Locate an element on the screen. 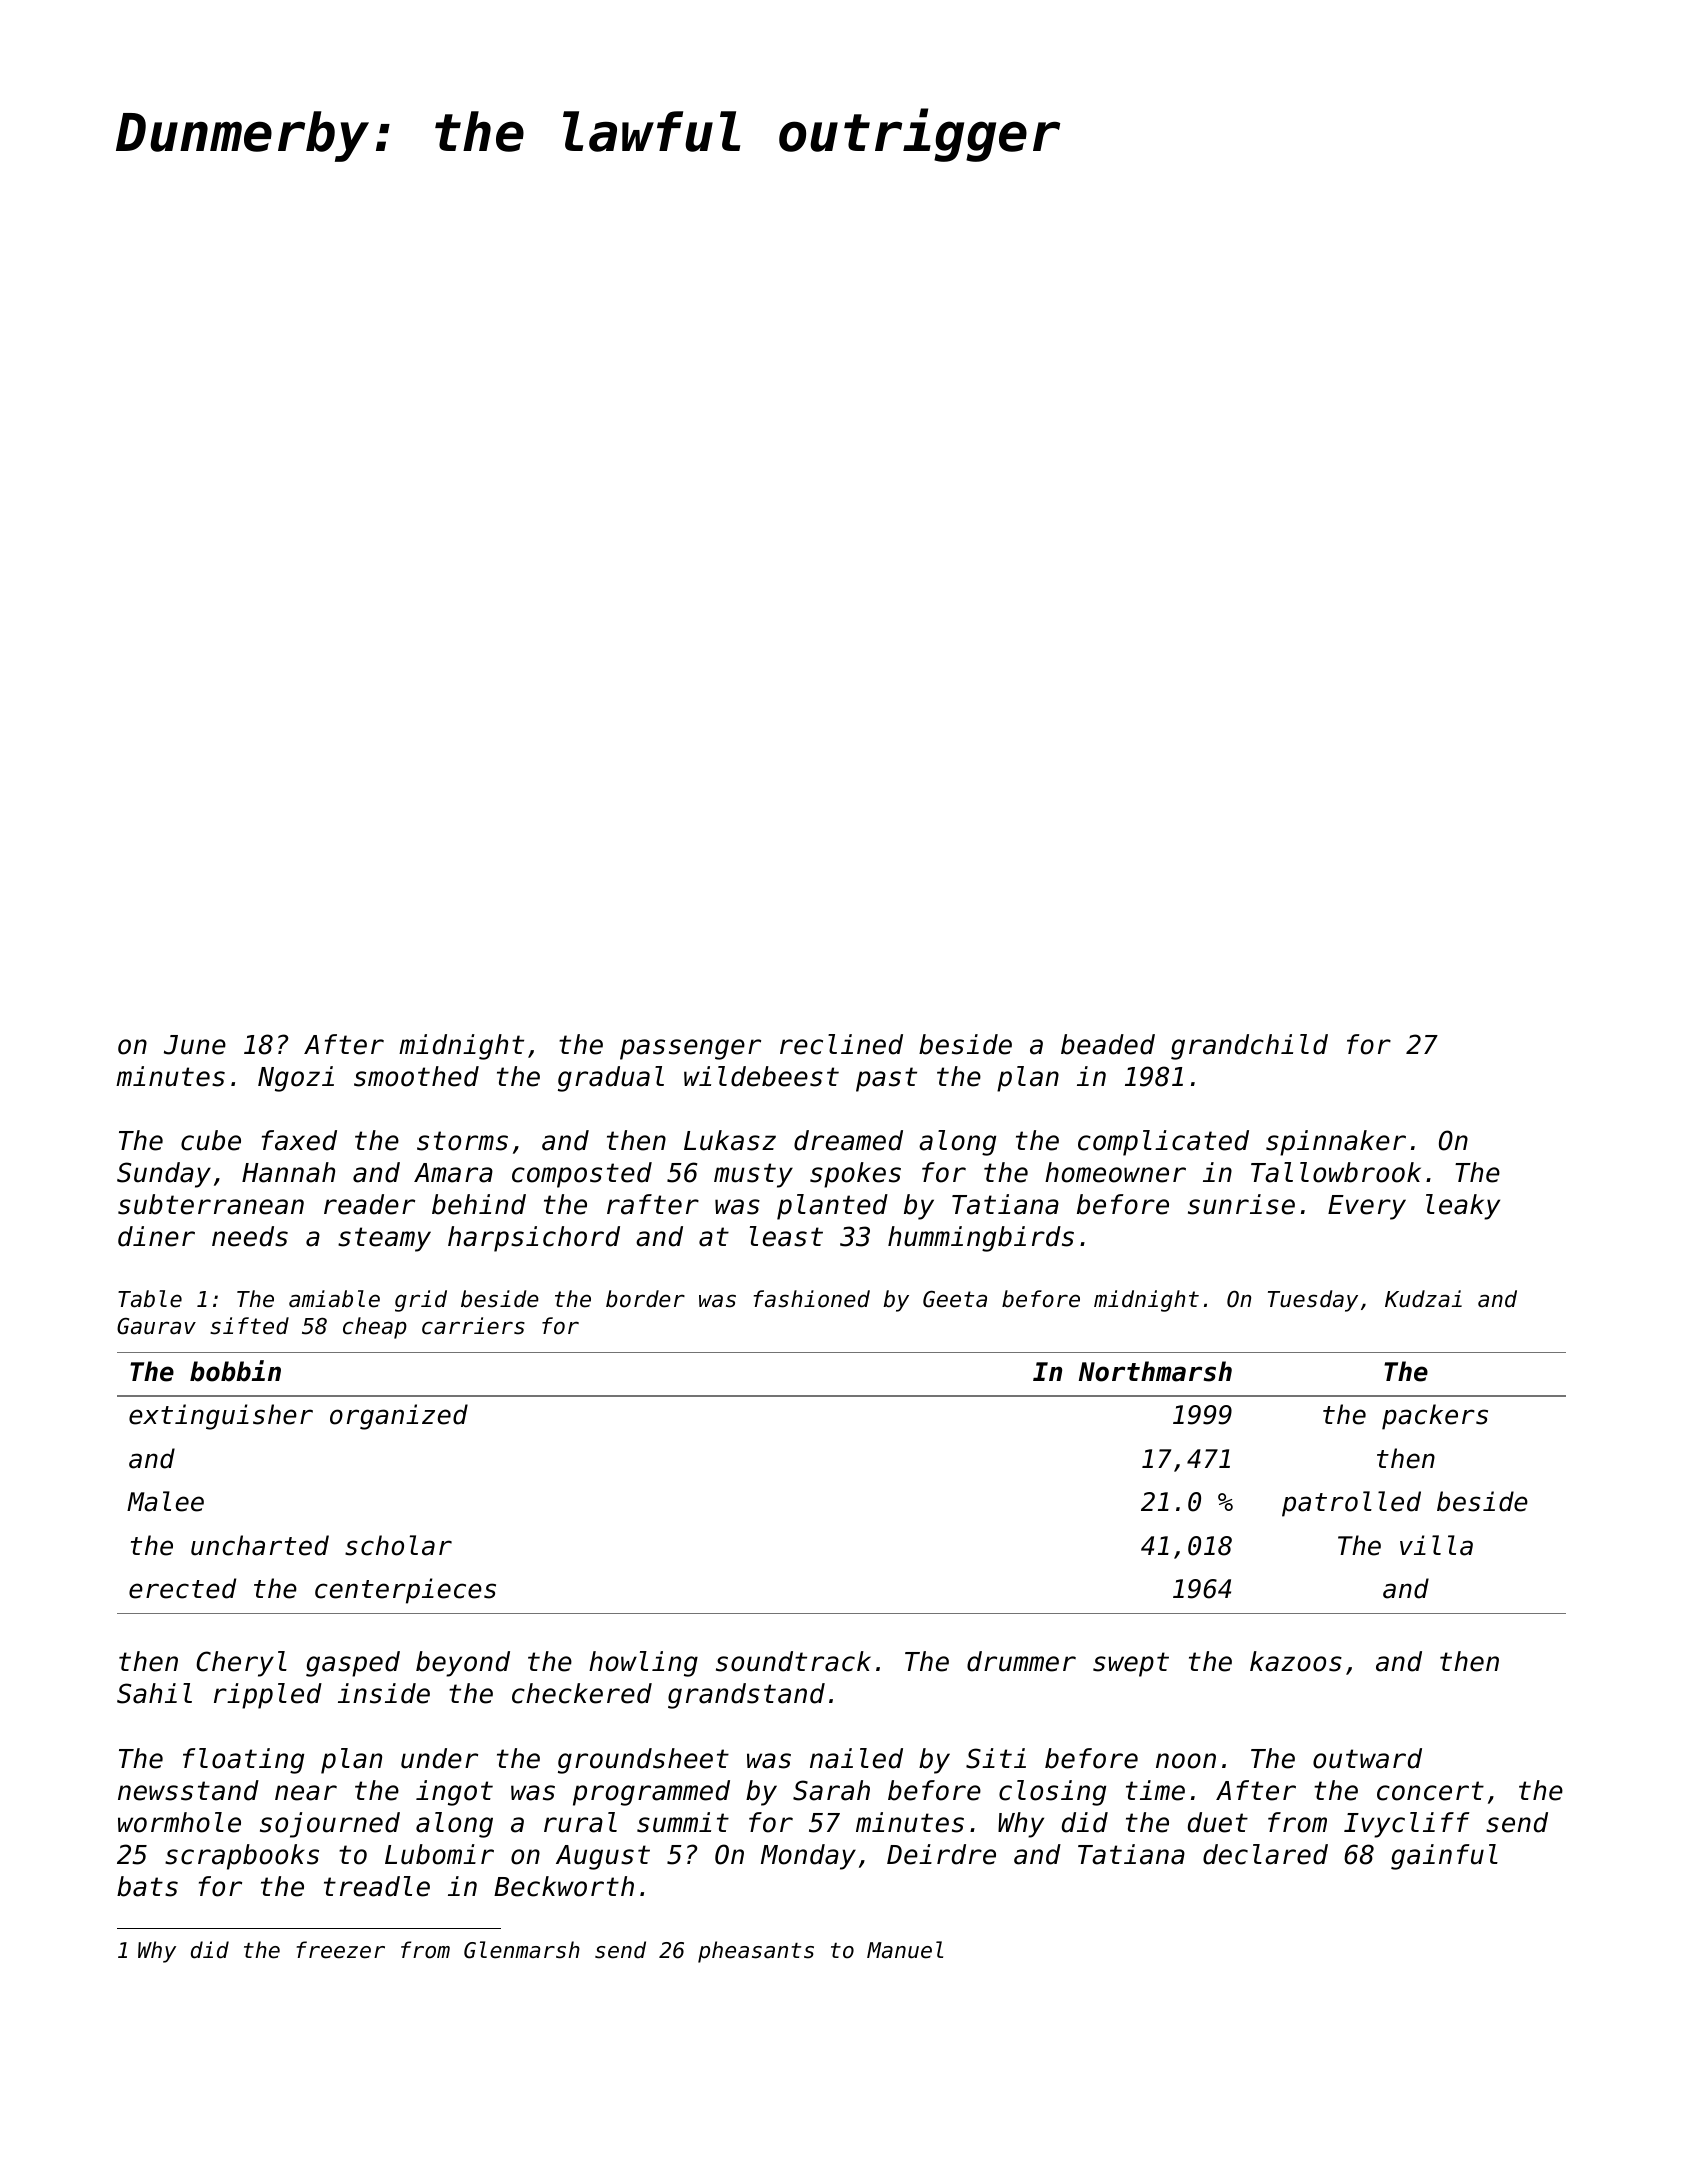 This screenshot has width=1683, height=2178. pheasants is located at coordinates (756, 1952).
